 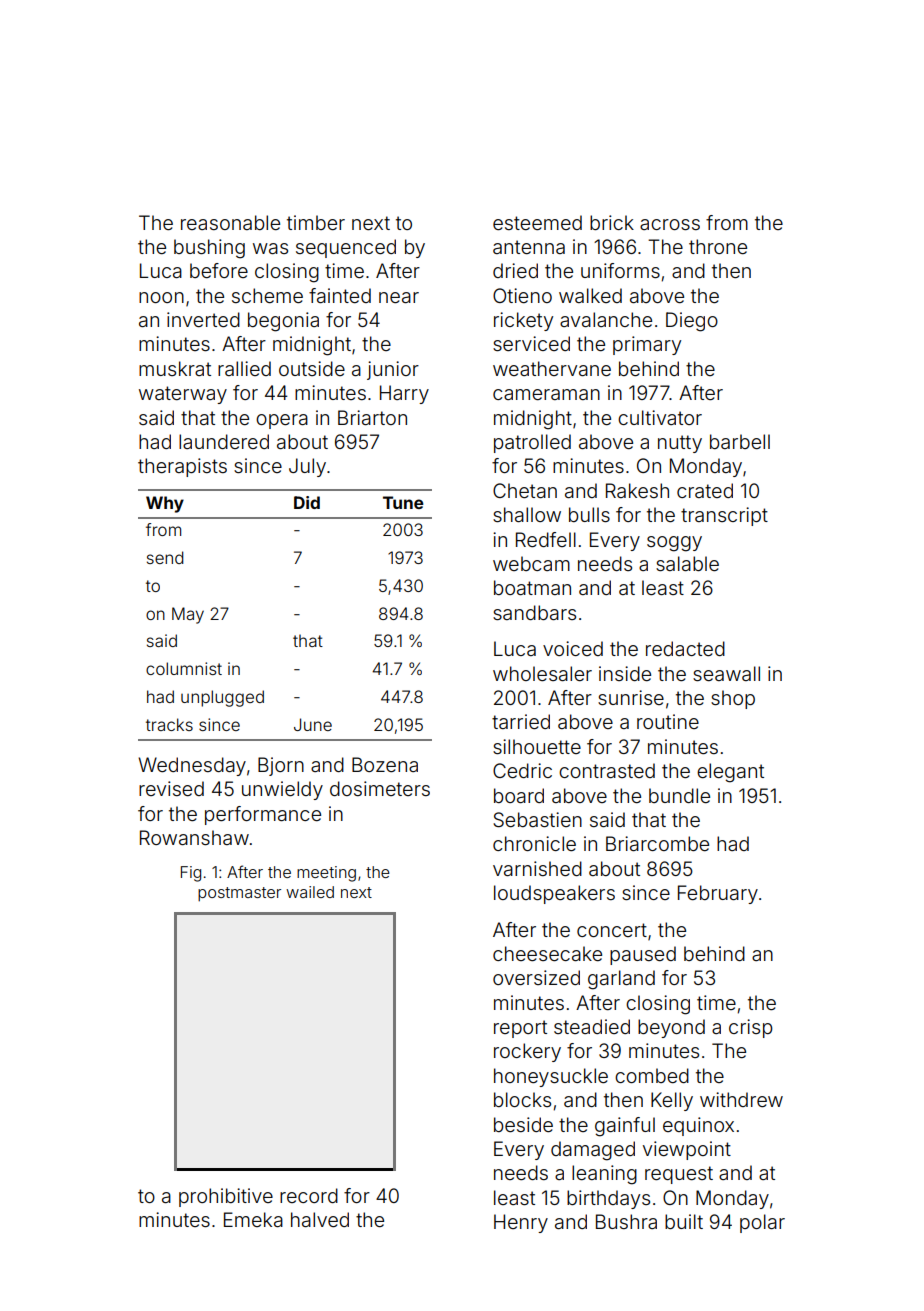 What do you see at coordinates (239, 894) in the image?
I see `postmaster` at bounding box center [239, 894].
